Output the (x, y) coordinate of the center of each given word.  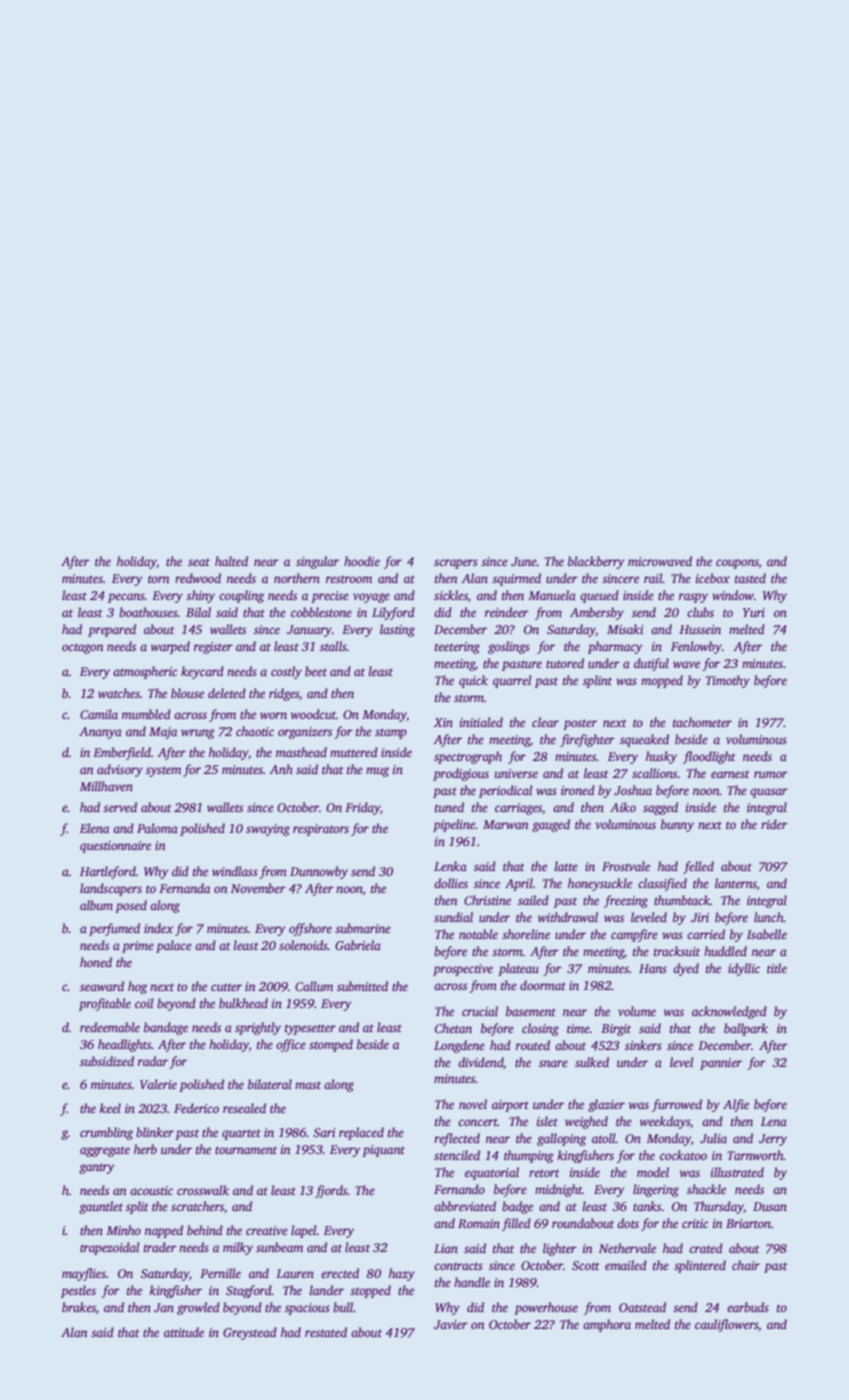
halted (231, 561)
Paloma (157, 828)
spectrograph (468, 757)
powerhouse (546, 1308)
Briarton (748, 1223)
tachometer (702, 722)
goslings (509, 647)
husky (661, 757)
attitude (184, 1332)
